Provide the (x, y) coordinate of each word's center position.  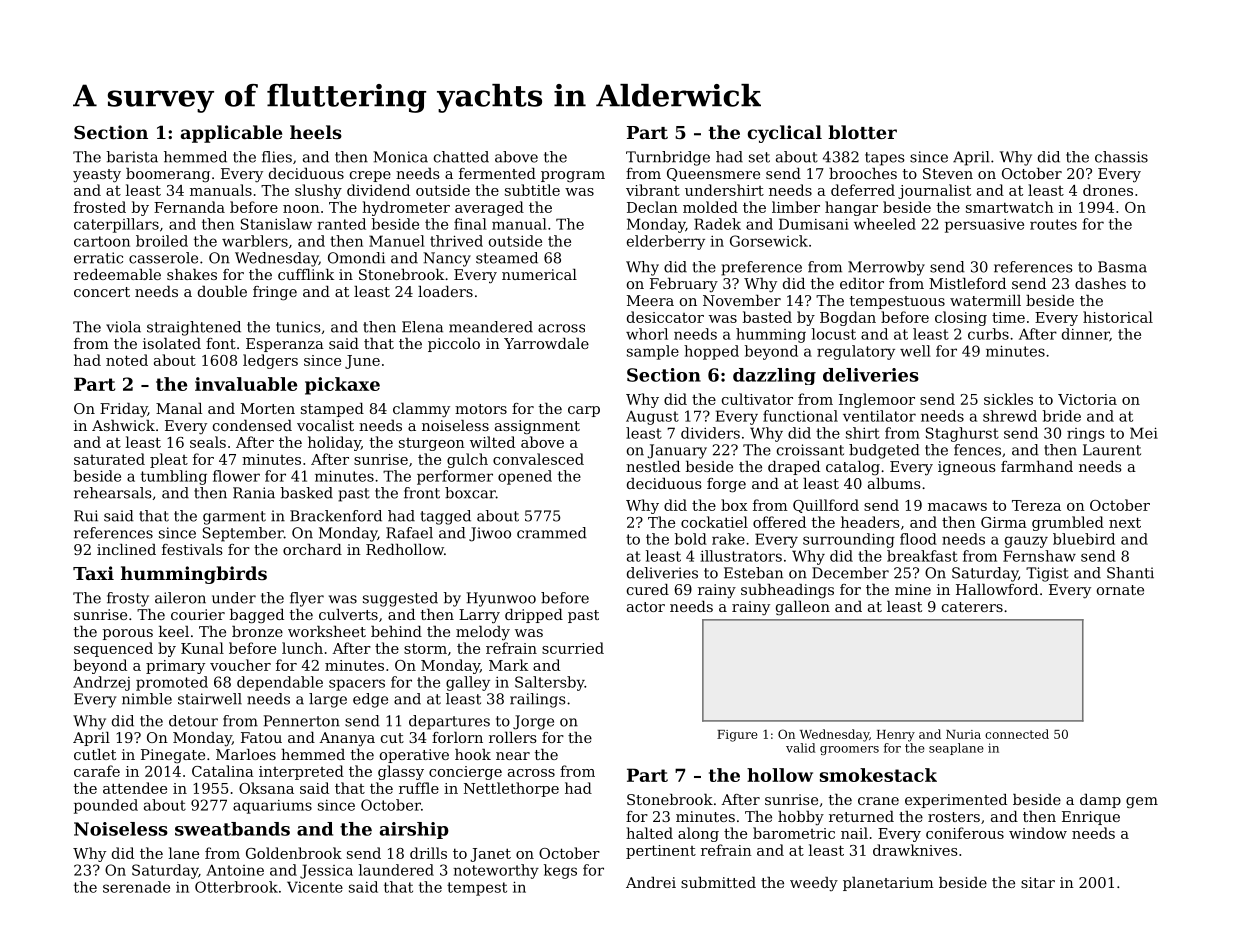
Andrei (651, 882)
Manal (179, 408)
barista (132, 157)
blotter (862, 132)
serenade (136, 887)
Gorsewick (769, 241)
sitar (1038, 882)
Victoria (1087, 399)
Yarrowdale (546, 343)
